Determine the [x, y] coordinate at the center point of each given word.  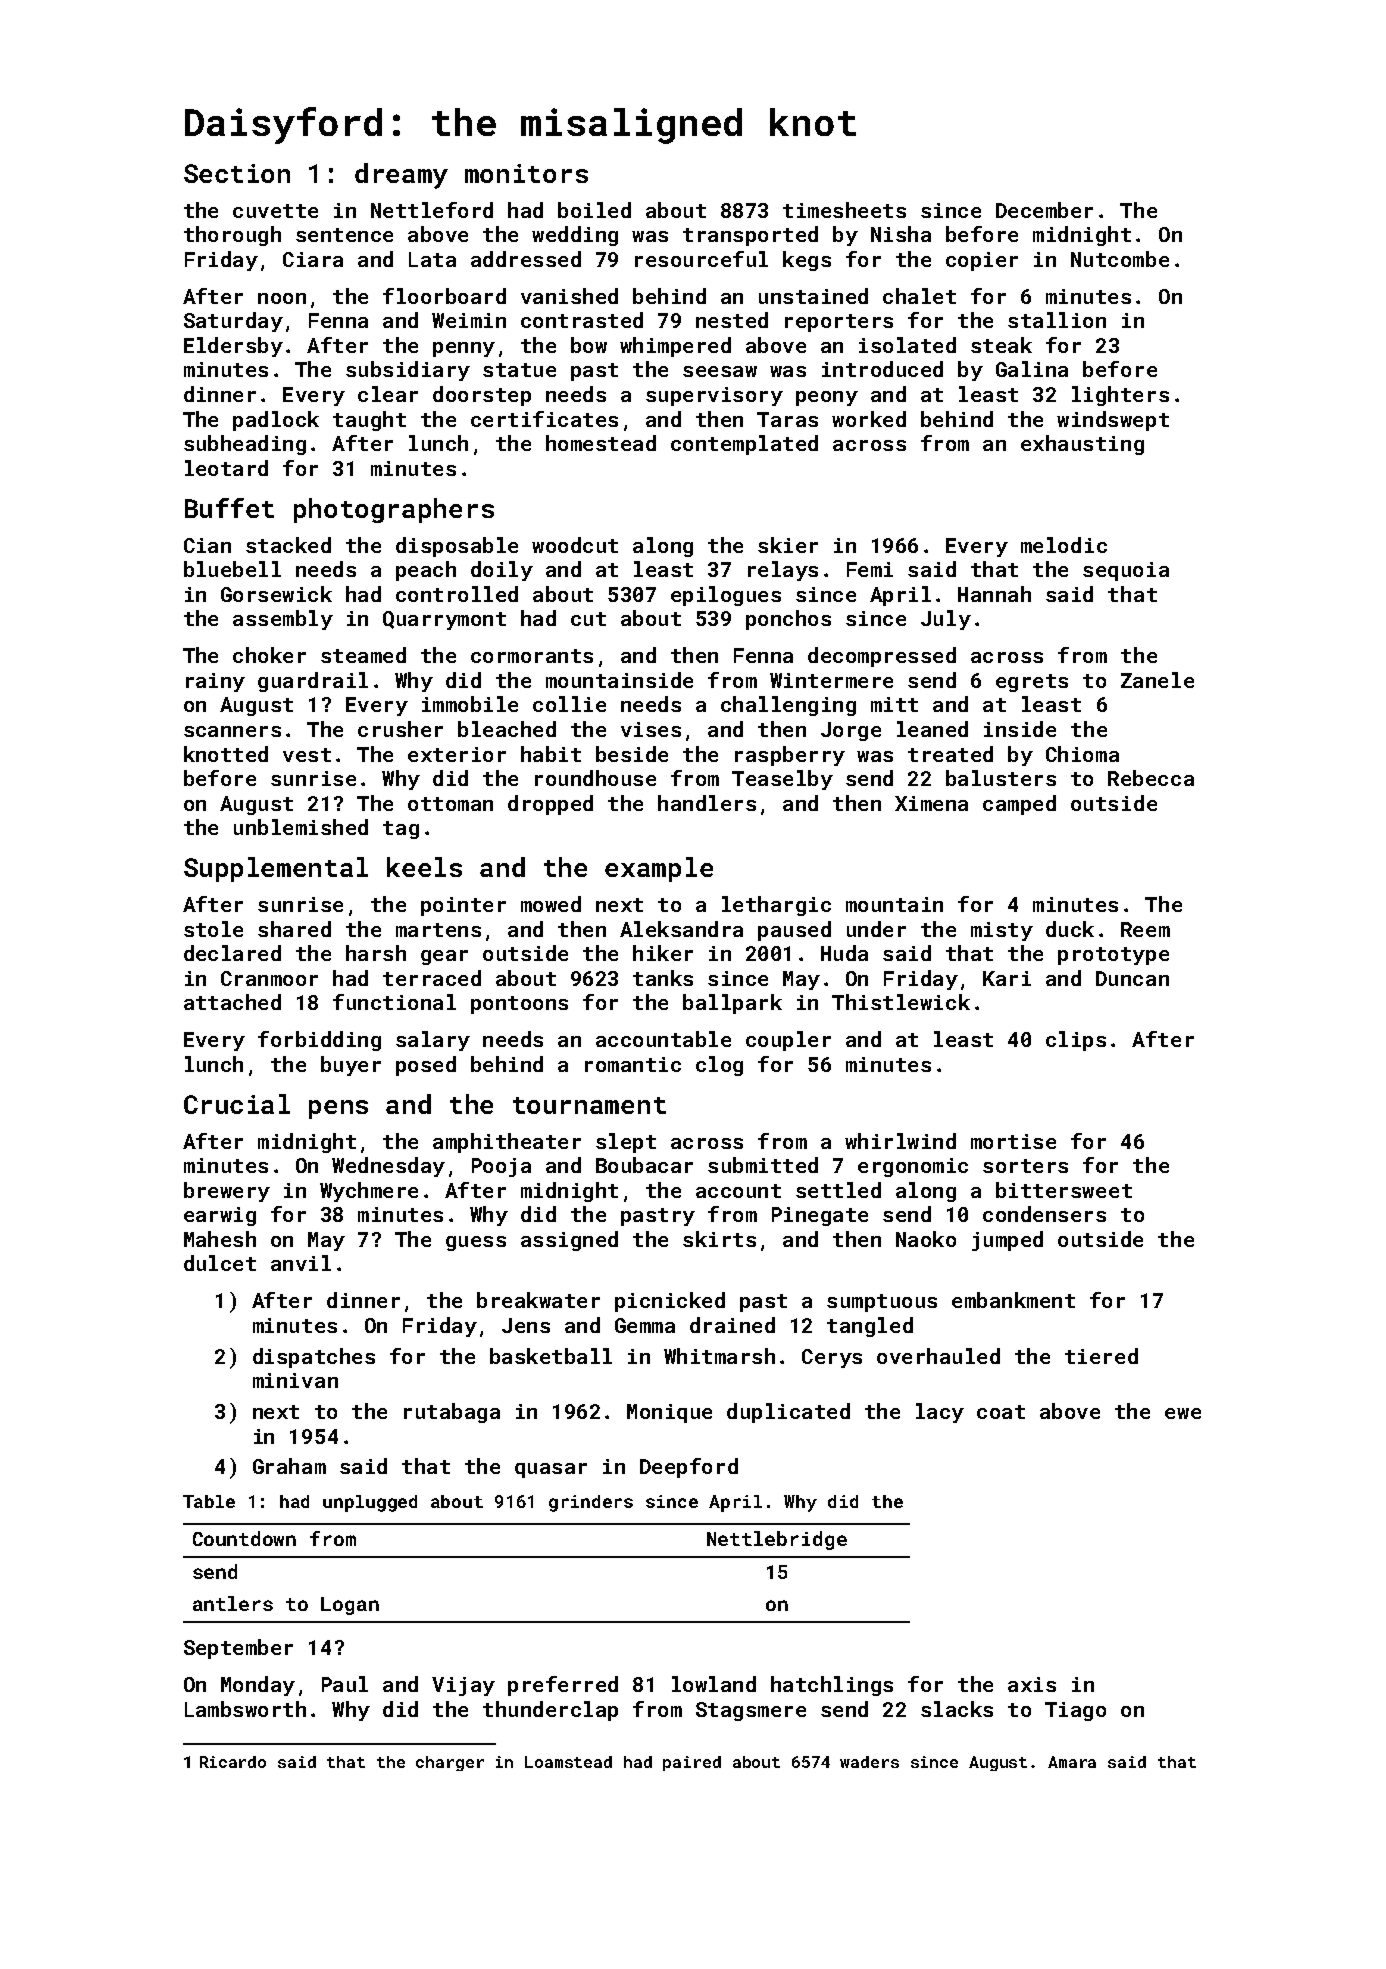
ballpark [732, 1004]
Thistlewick [901, 1002]
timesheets [844, 210]
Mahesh [220, 1239]
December [1044, 210]
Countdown [244, 1538]
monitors [526, 173]
